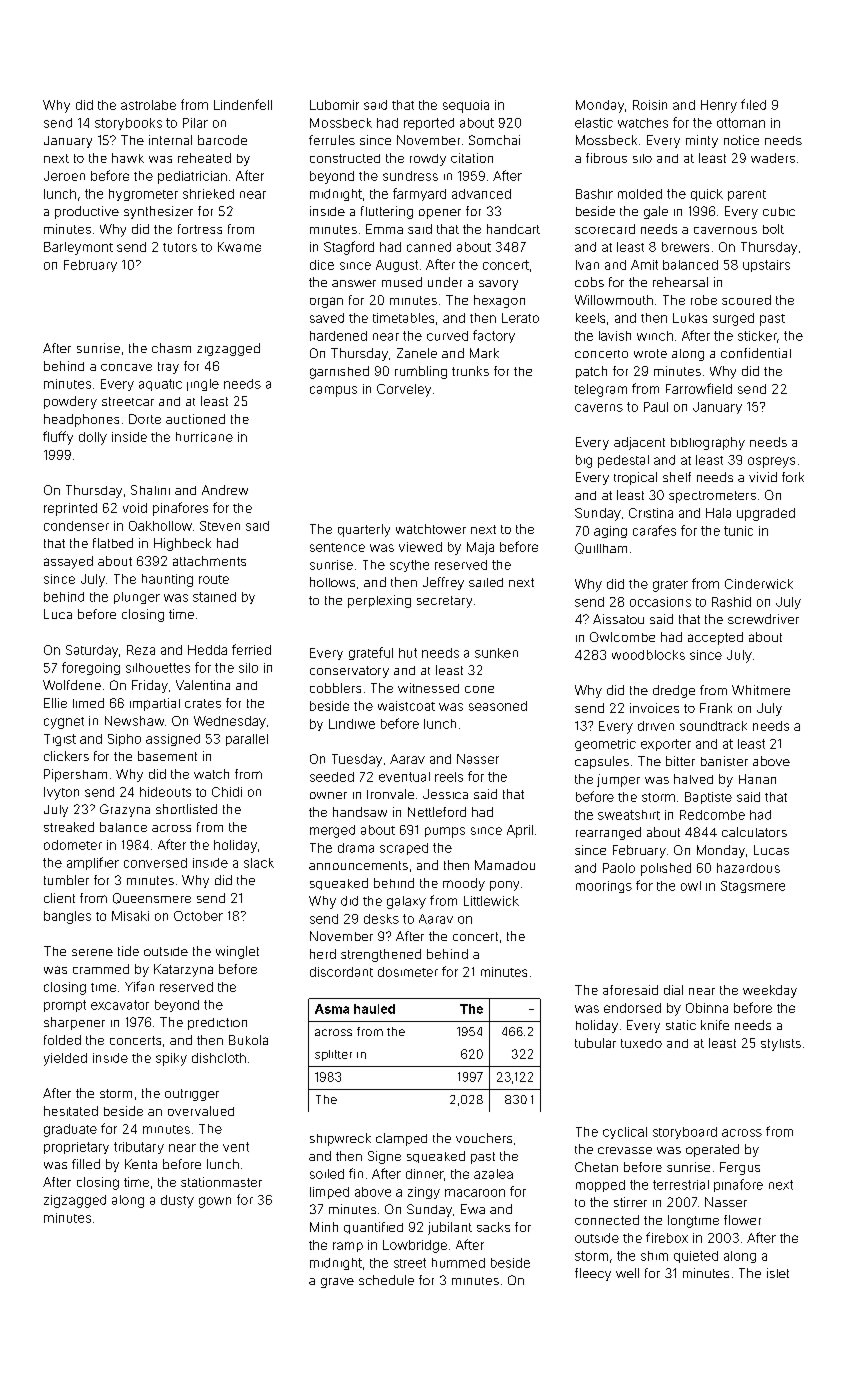  Describe the element at coordinates (214, 597) in the screenshot. I see `stained` at that location.
